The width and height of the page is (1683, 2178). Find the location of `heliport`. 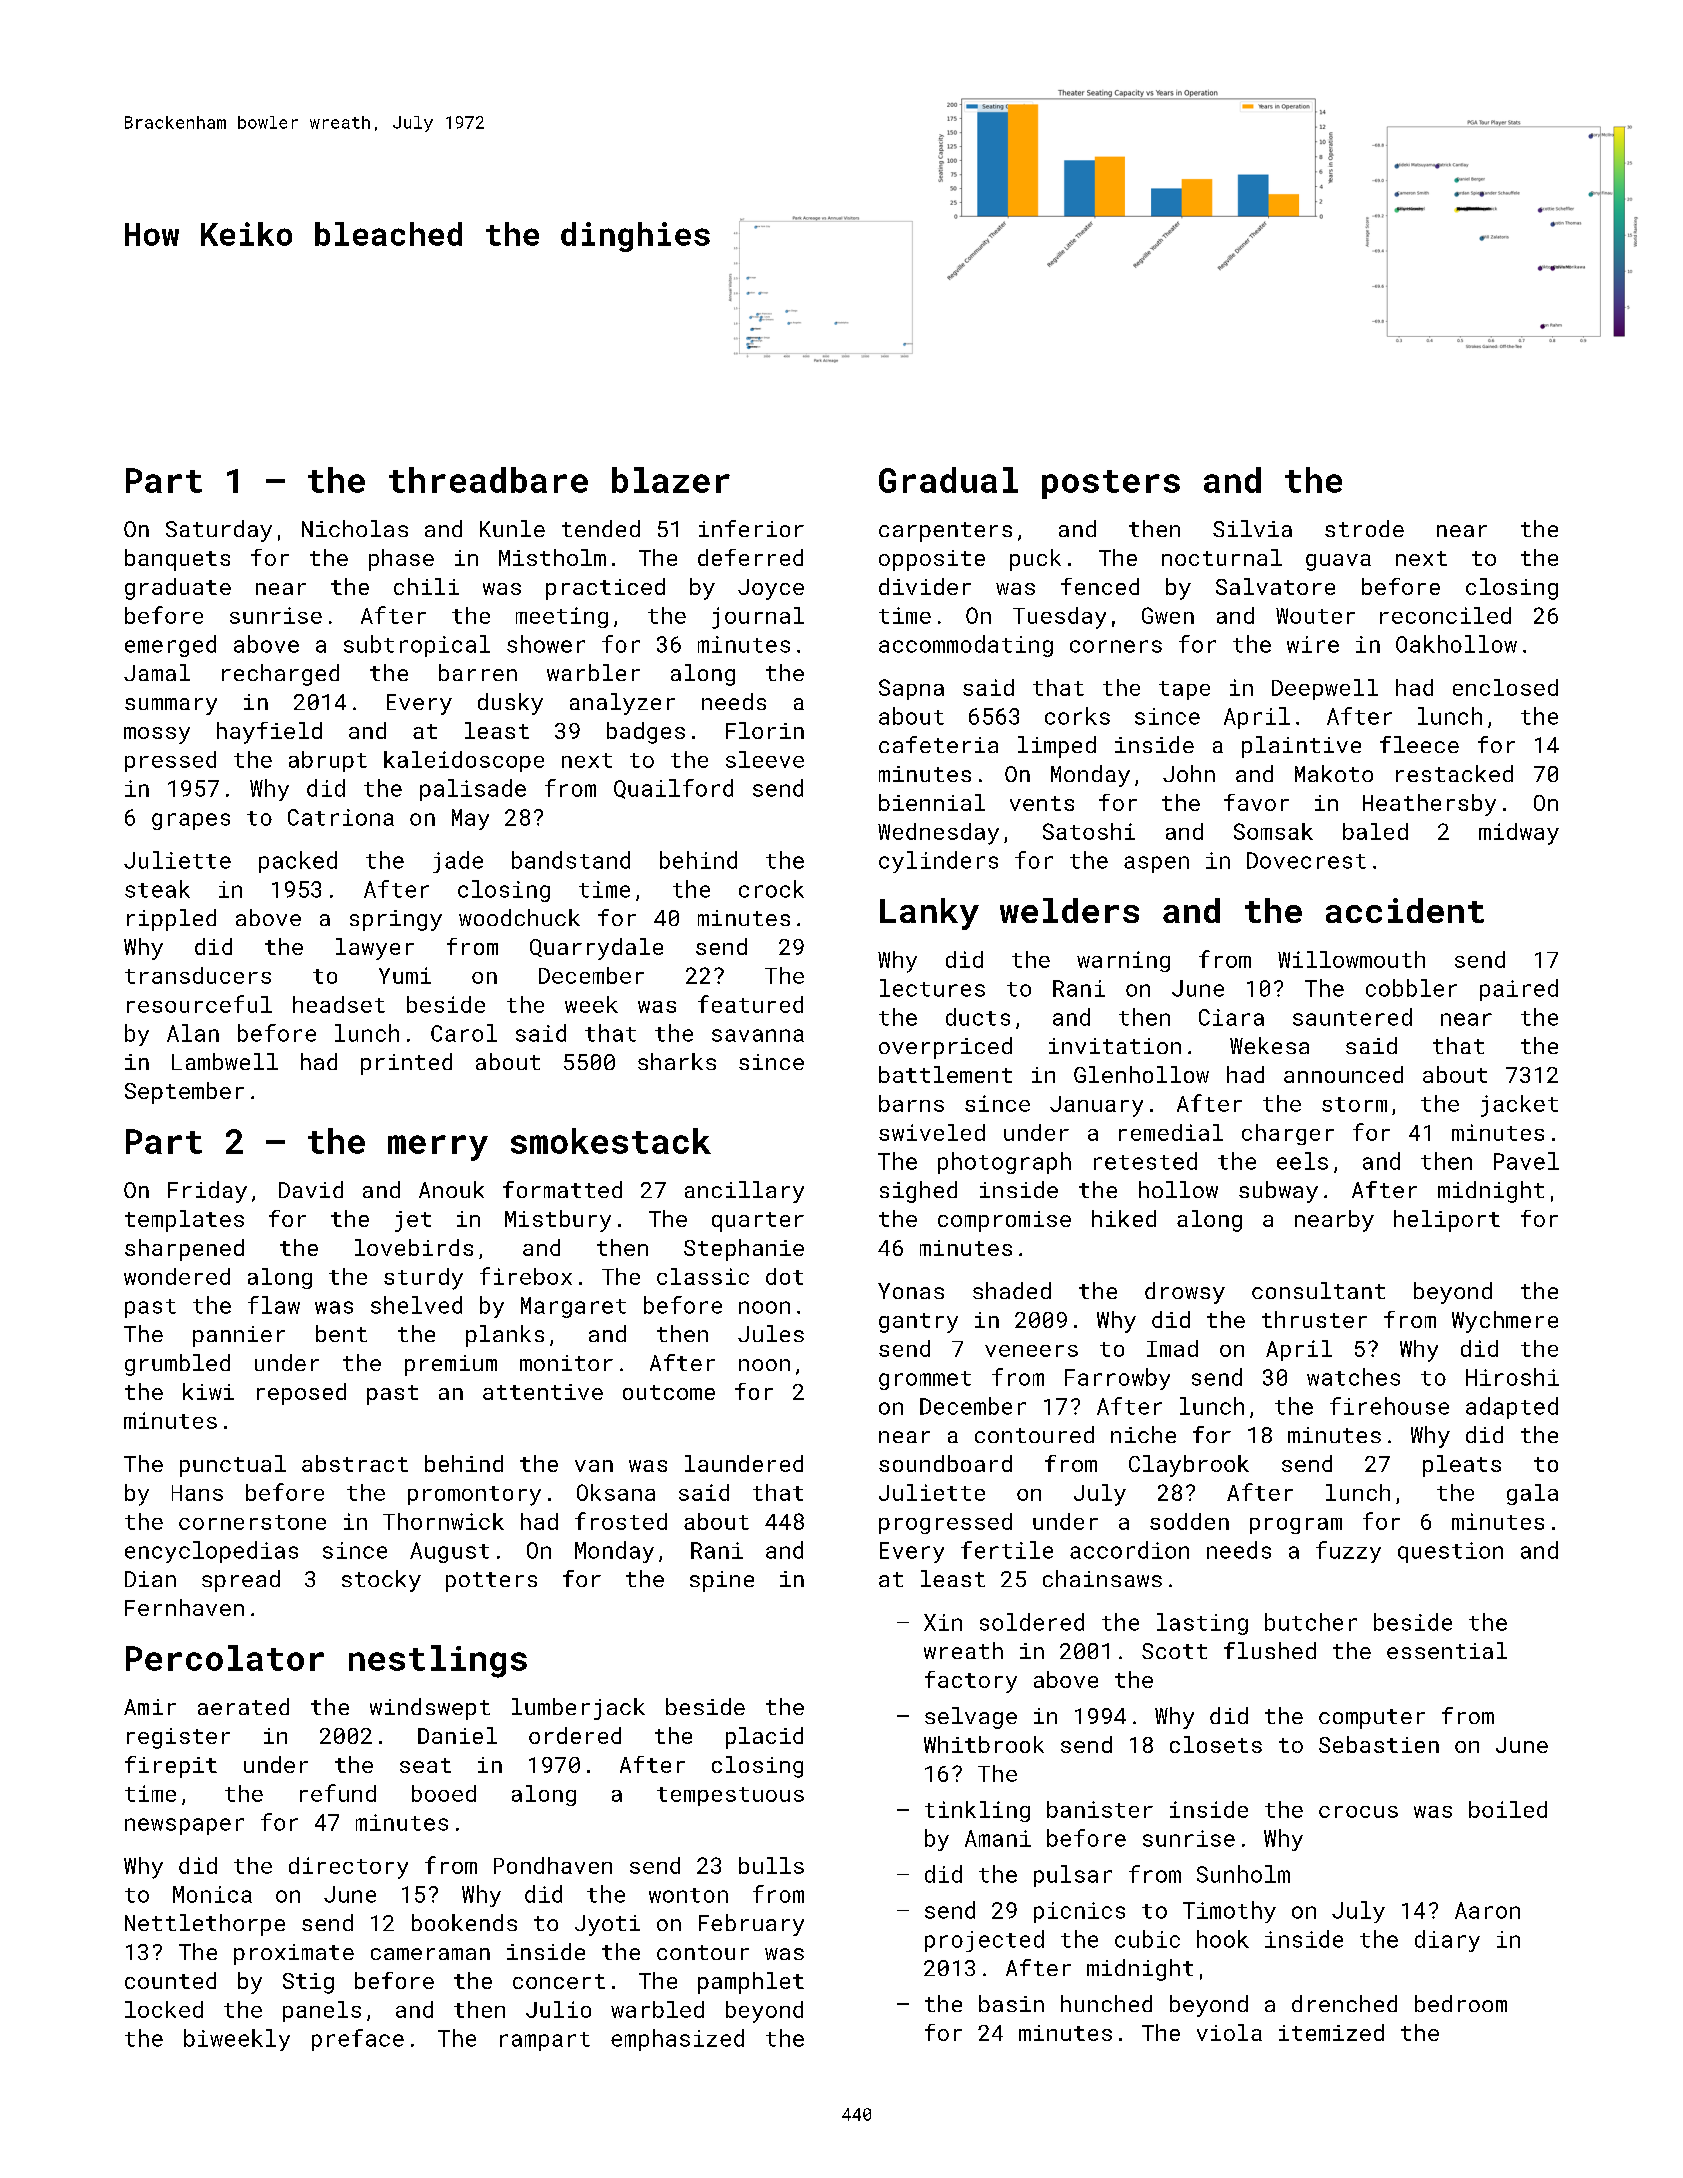

heliport is located at coordinates (1447, 1221).
